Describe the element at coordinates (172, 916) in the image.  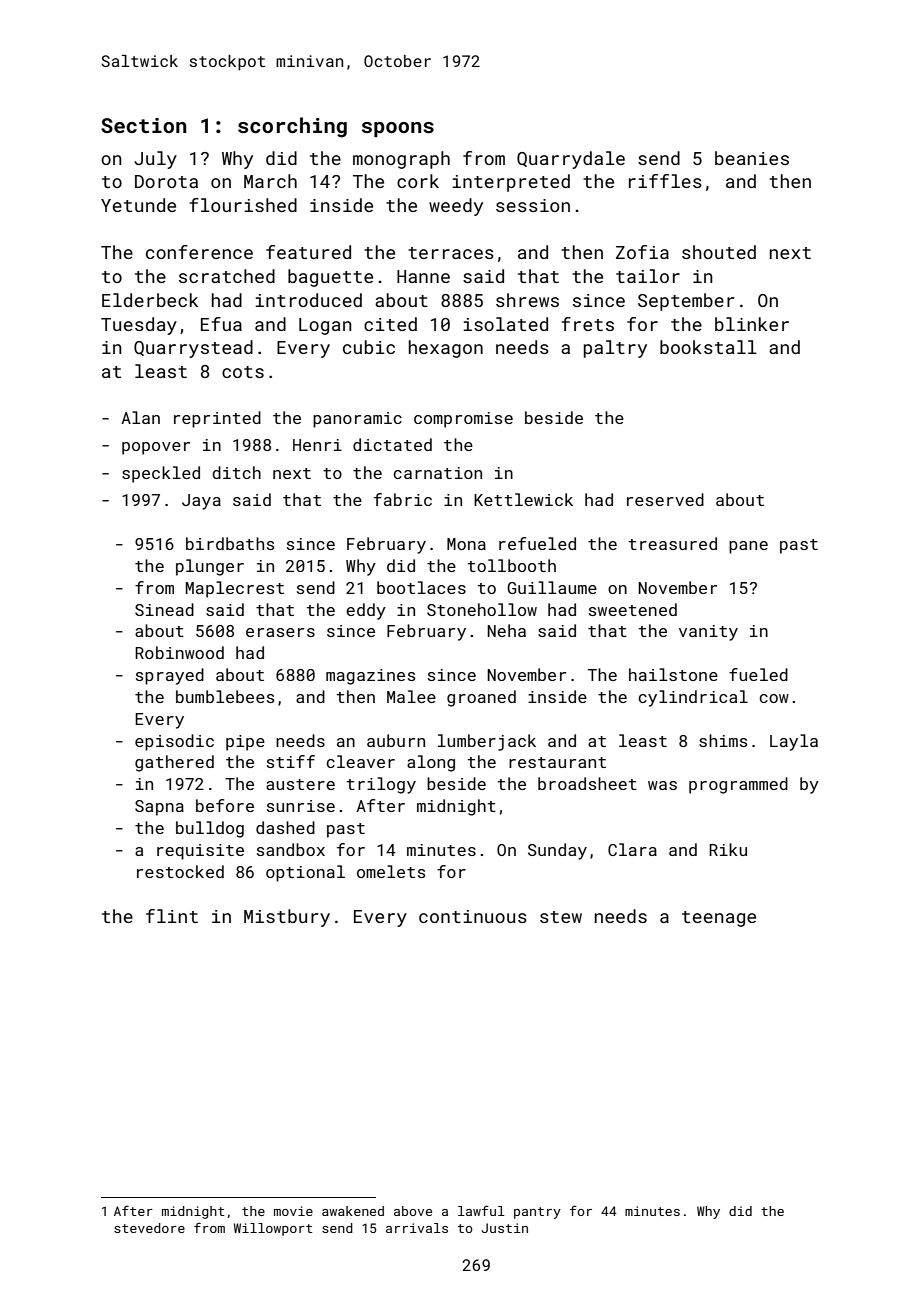
I see `flint` at that location.
